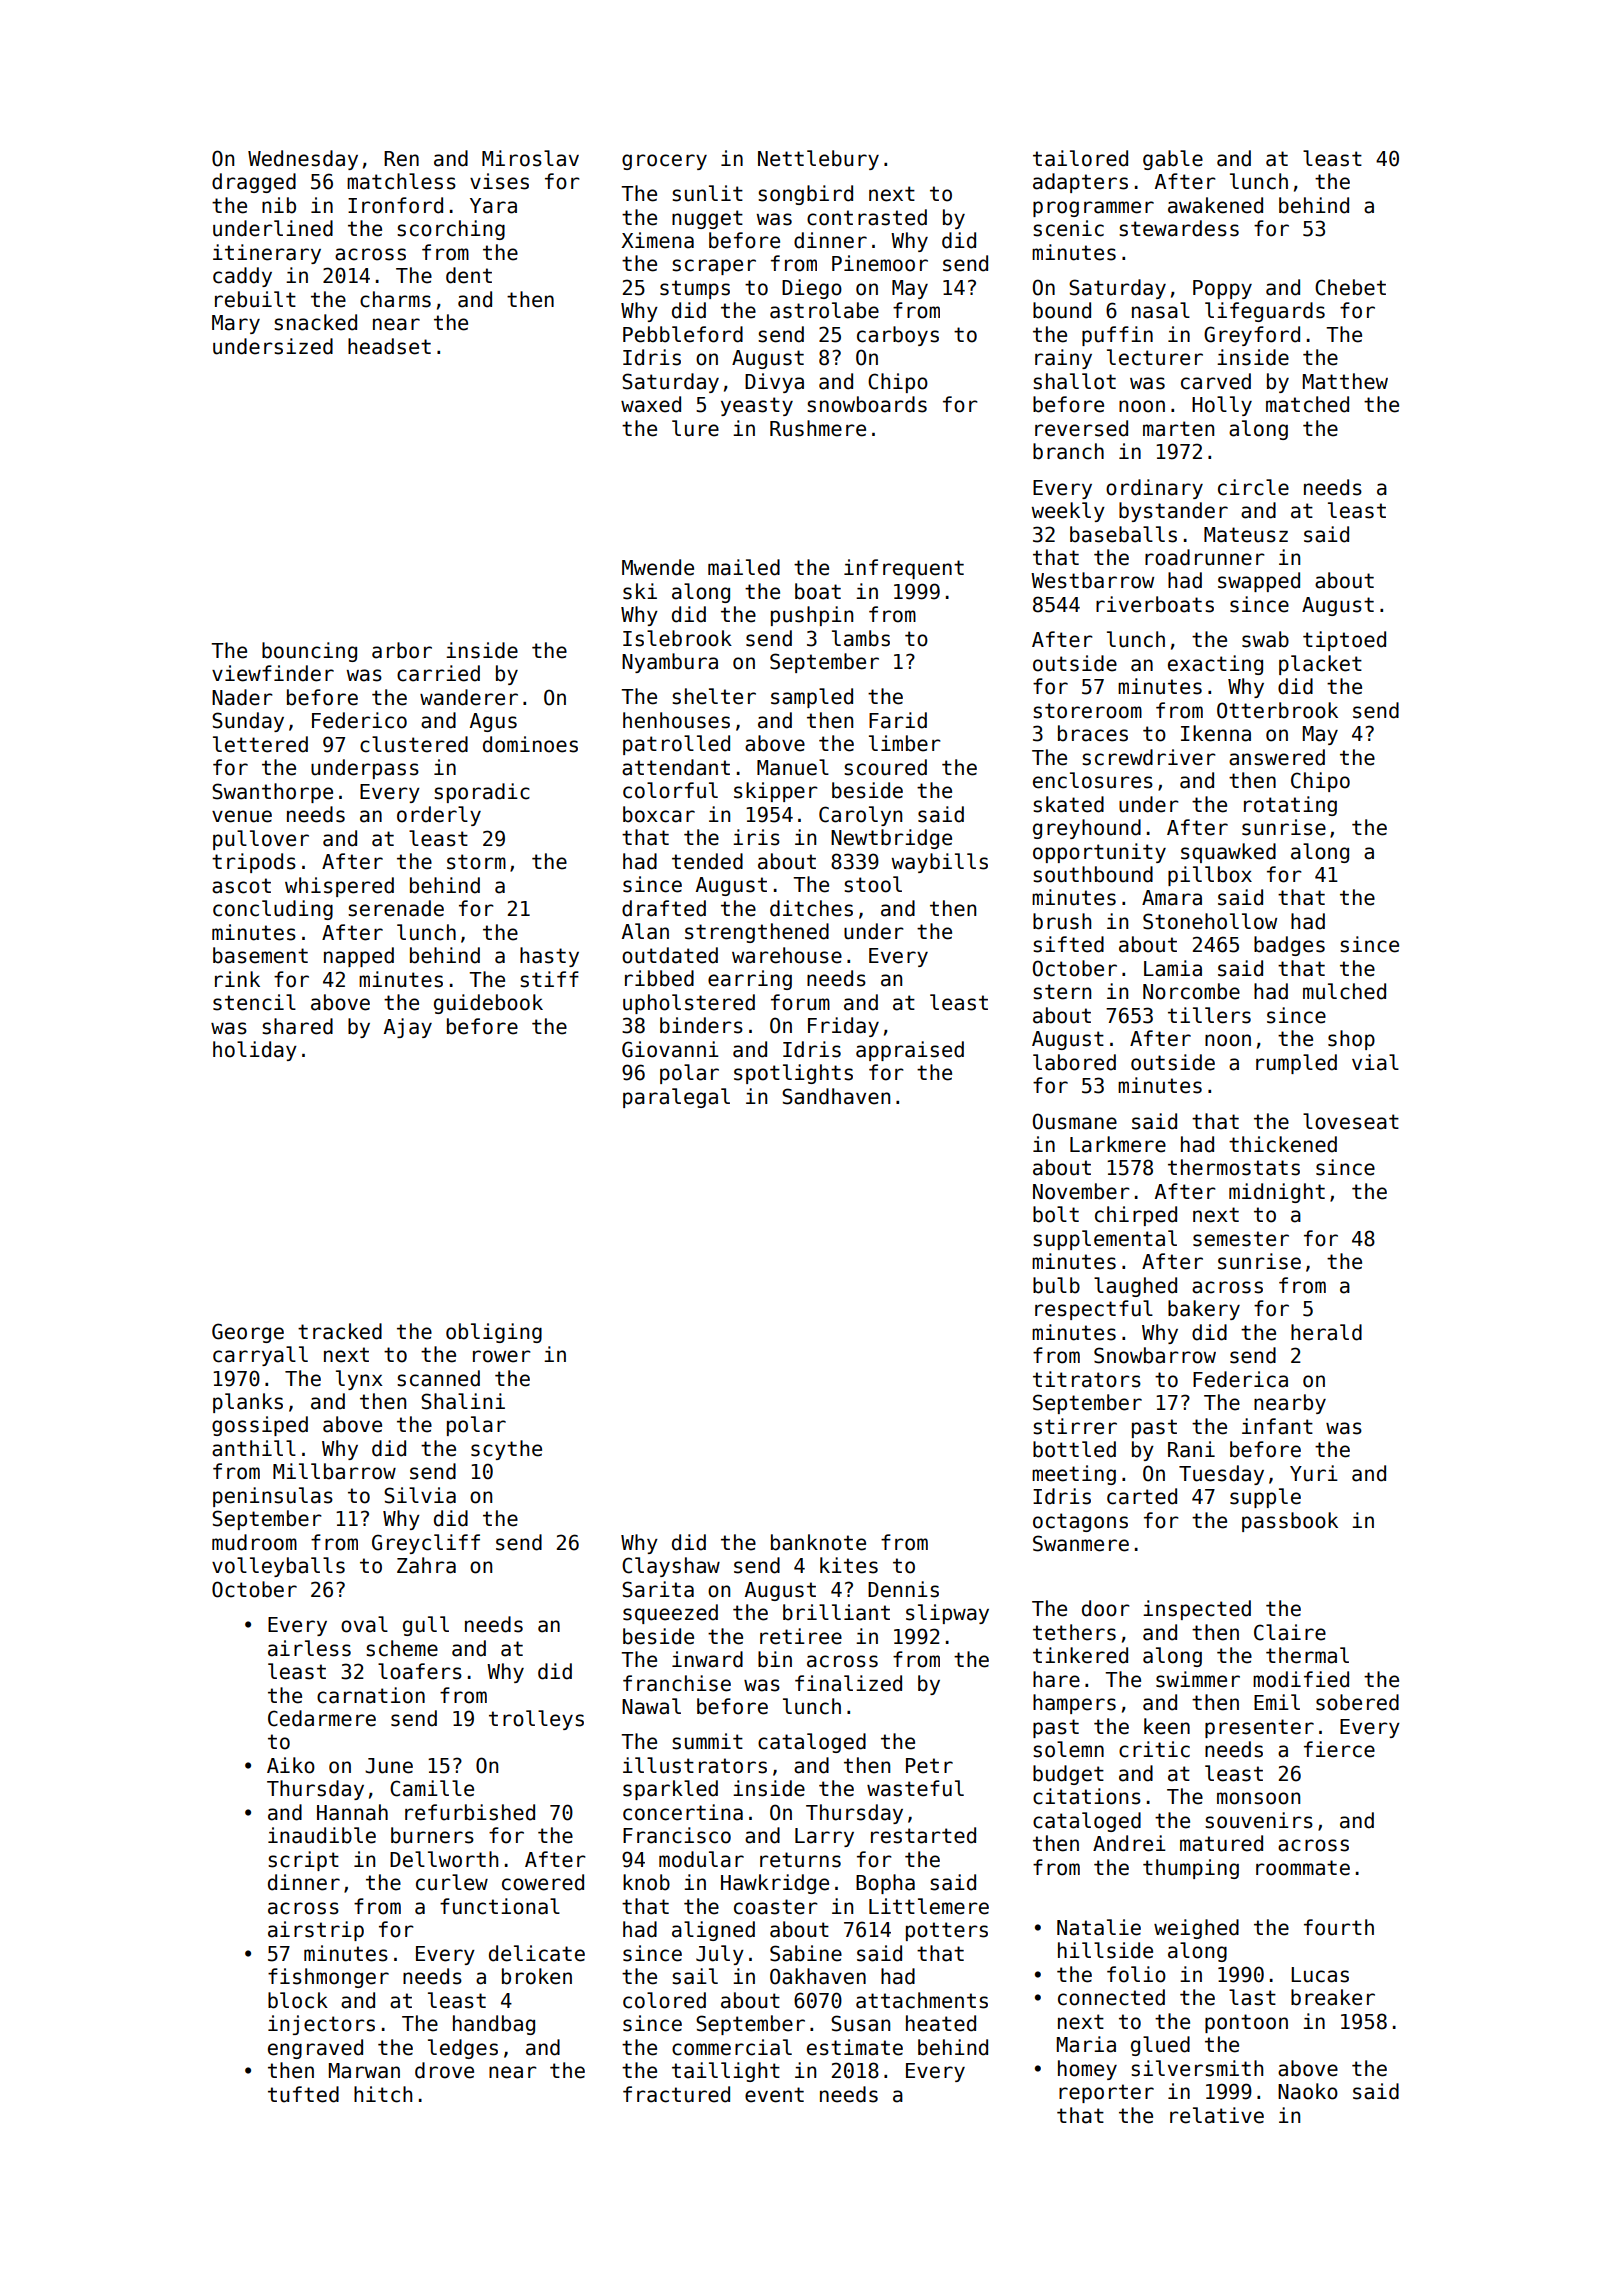 The width and height of the screenshot is (1620, 2292). What do you see at coordinates (1351, 1040) in the screenshot?
I see `shop` at bounding box center [1351, 1040].
